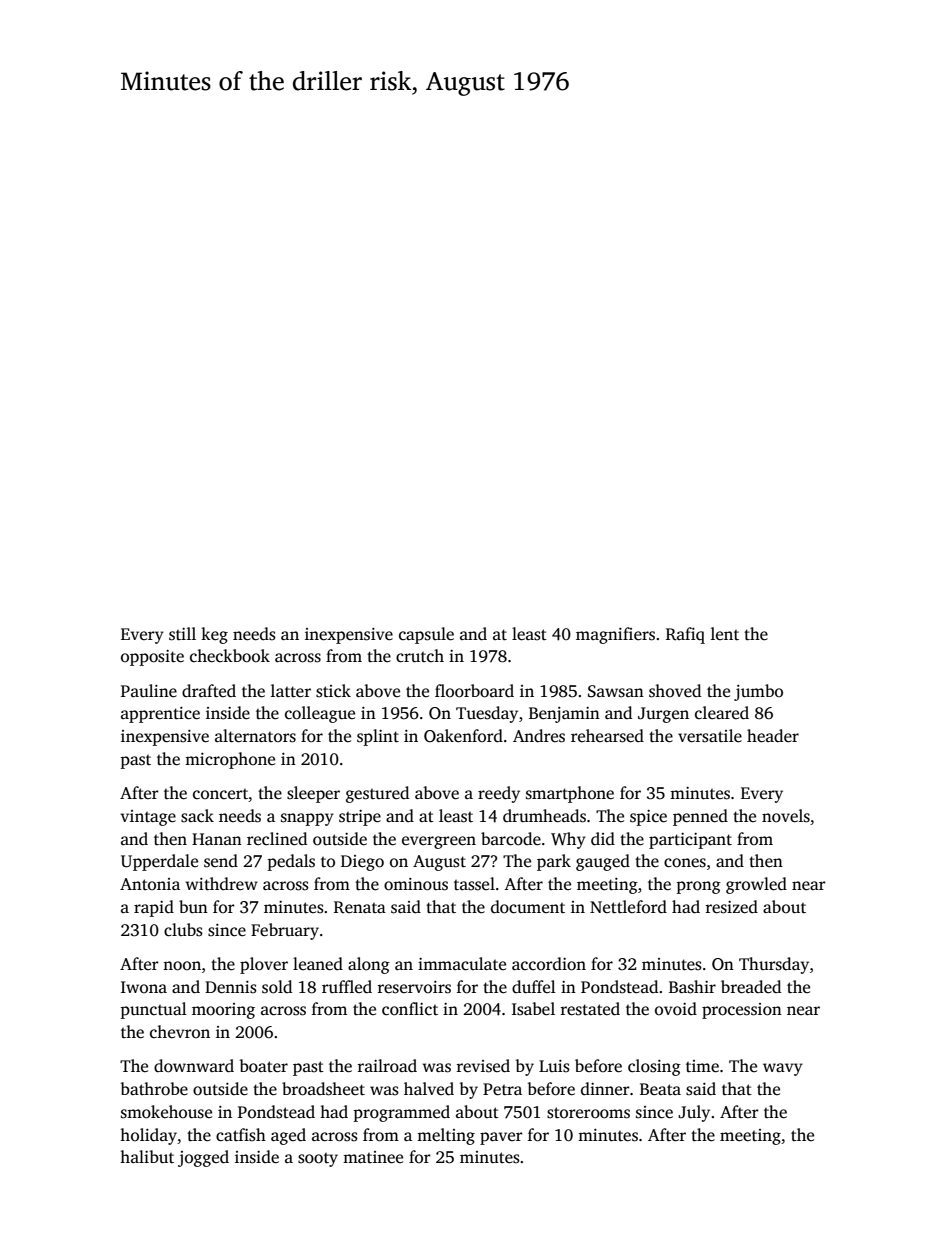  I want to click on revised, so click(483, 1066).
